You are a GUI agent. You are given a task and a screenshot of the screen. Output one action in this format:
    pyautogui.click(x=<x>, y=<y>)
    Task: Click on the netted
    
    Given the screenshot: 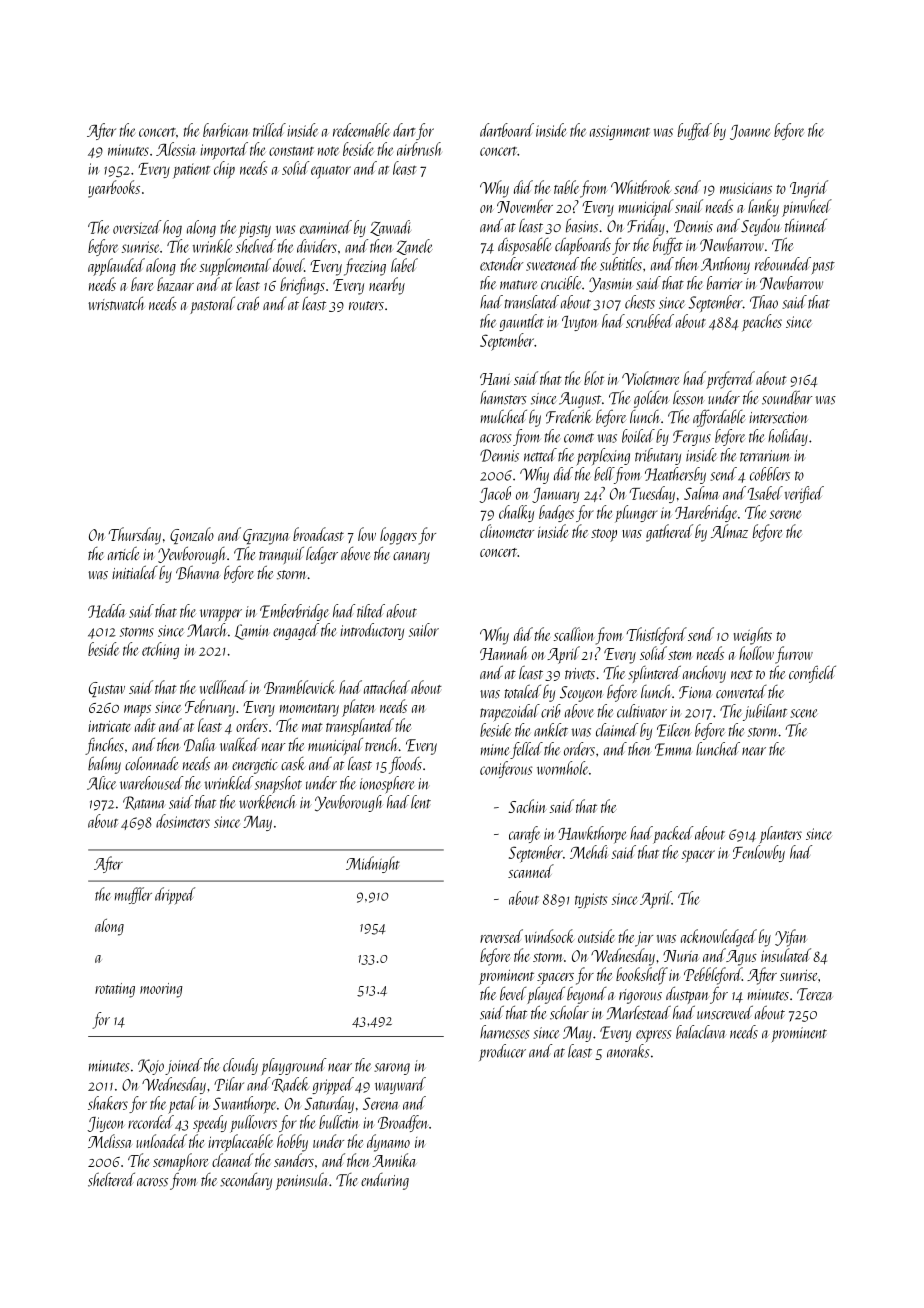 What is the action you would take?
    pyautogui.click(x=540, y=455)
